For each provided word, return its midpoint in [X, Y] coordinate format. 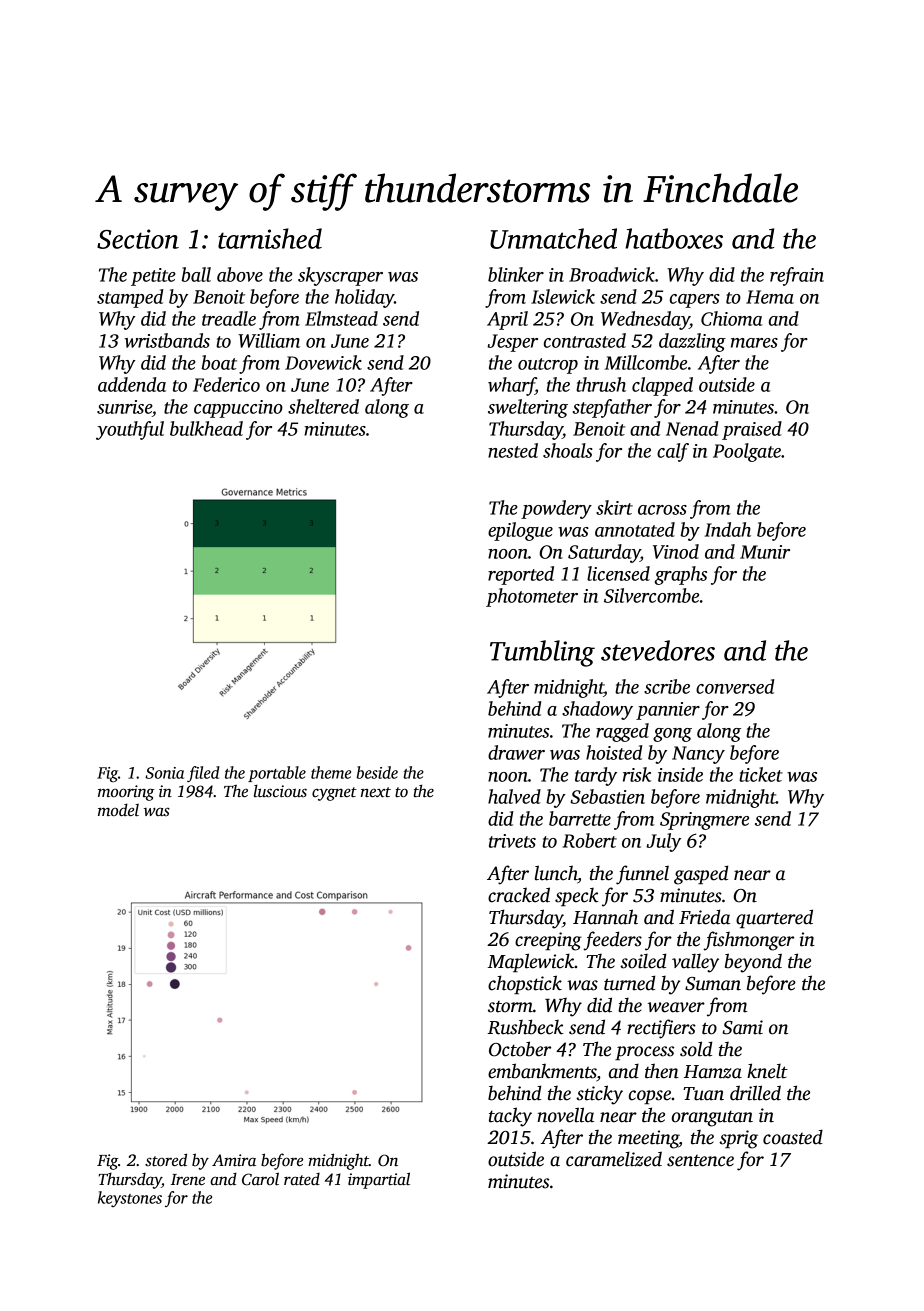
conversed [735, 686]
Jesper [513, 343]
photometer [532, 597]
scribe [667, 686]
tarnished [270, 238]
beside [377, 772]
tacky [510, 1117]
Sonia [164, 773]
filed [203, 774]
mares [754, 343]
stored [166, 1160]
